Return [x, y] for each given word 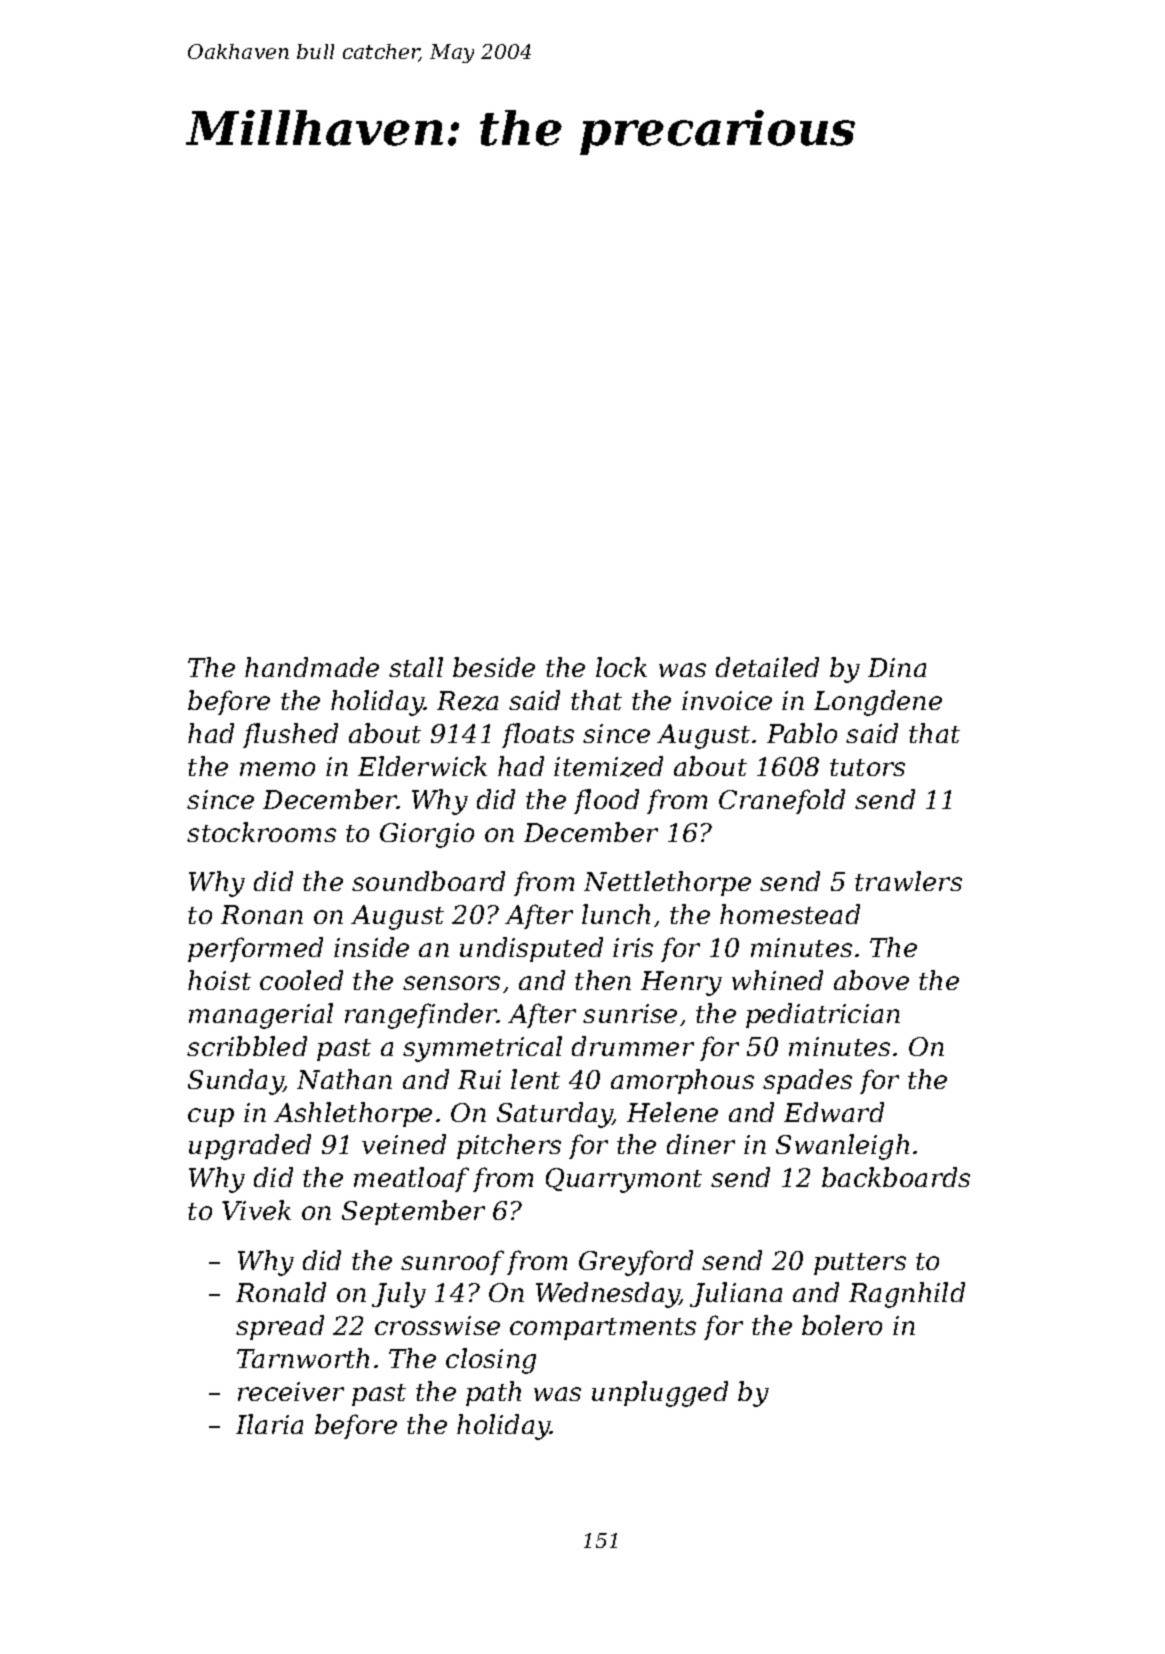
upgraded [250, 1147]
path [493, 1393]
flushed [290, 735]
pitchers [509, 1146]
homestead [790, 914]
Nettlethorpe [667, 883]
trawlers [908, 881]
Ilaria [269, 1424]
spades [807, 1081]
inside [371, 947]
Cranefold [782, 801]
